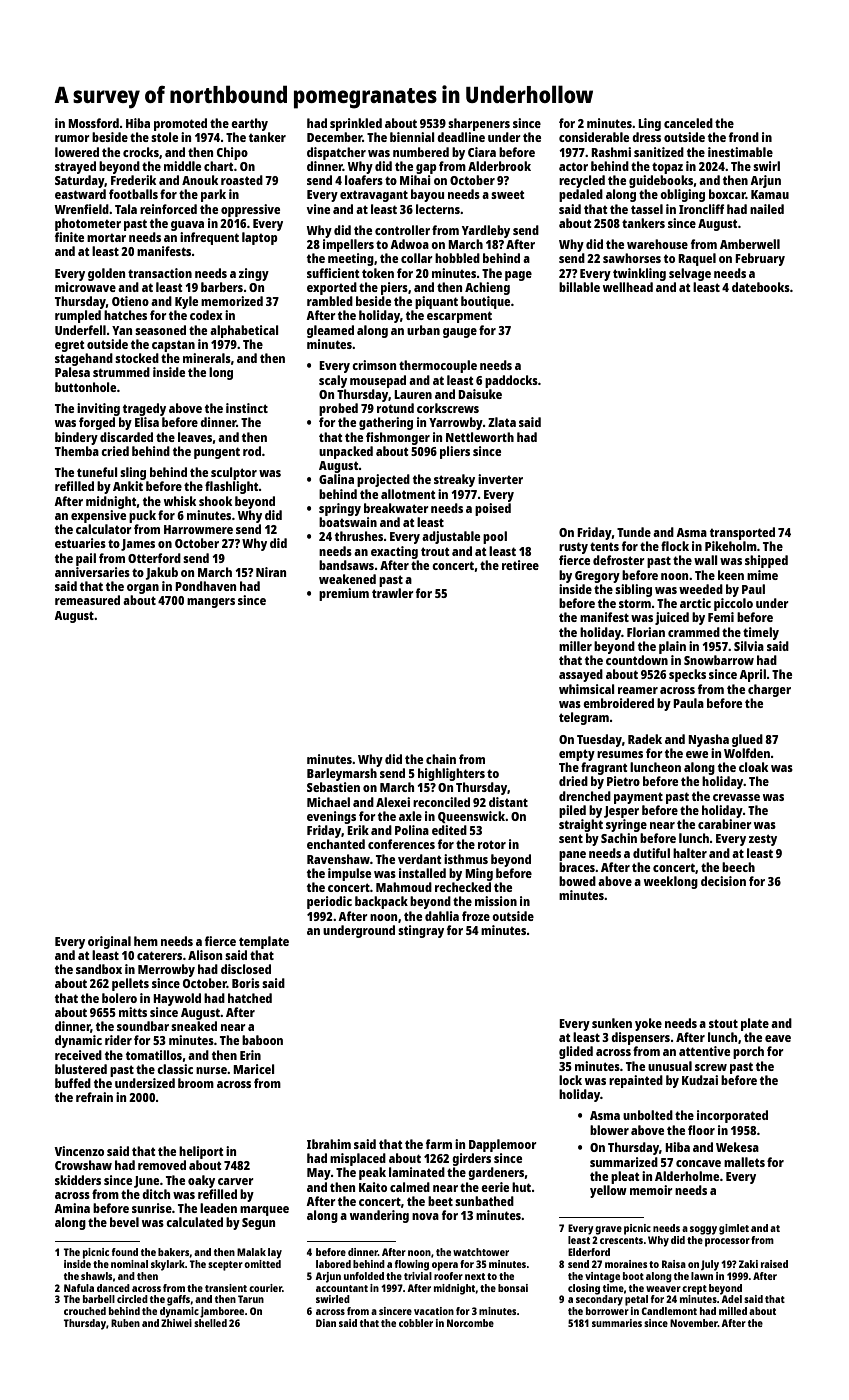 The height and width of the screenshot is (1400, 849). I want to click on Dian, so click(326, 1323).
